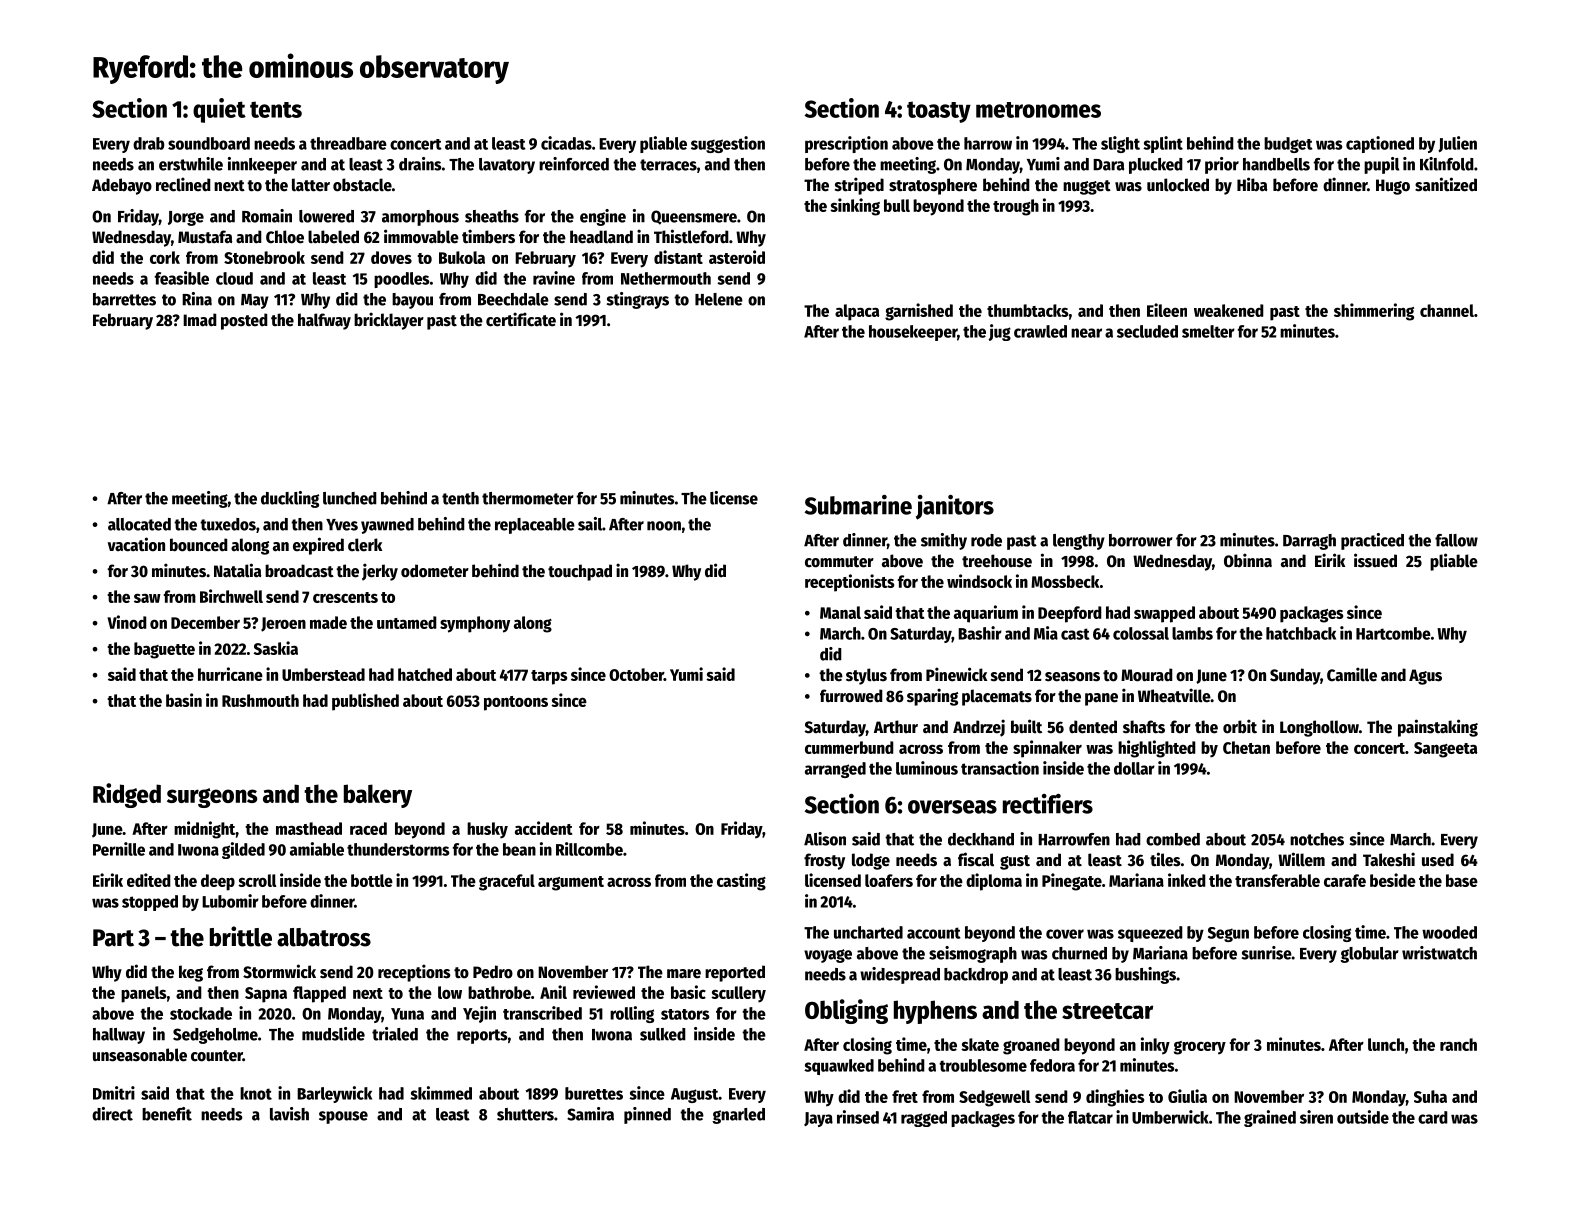 Image resolution: width=1570 pixels, height=1213 pixels. Describe the element at coordinates (913, 333) in the image. I see `housekeeper` at that location.
